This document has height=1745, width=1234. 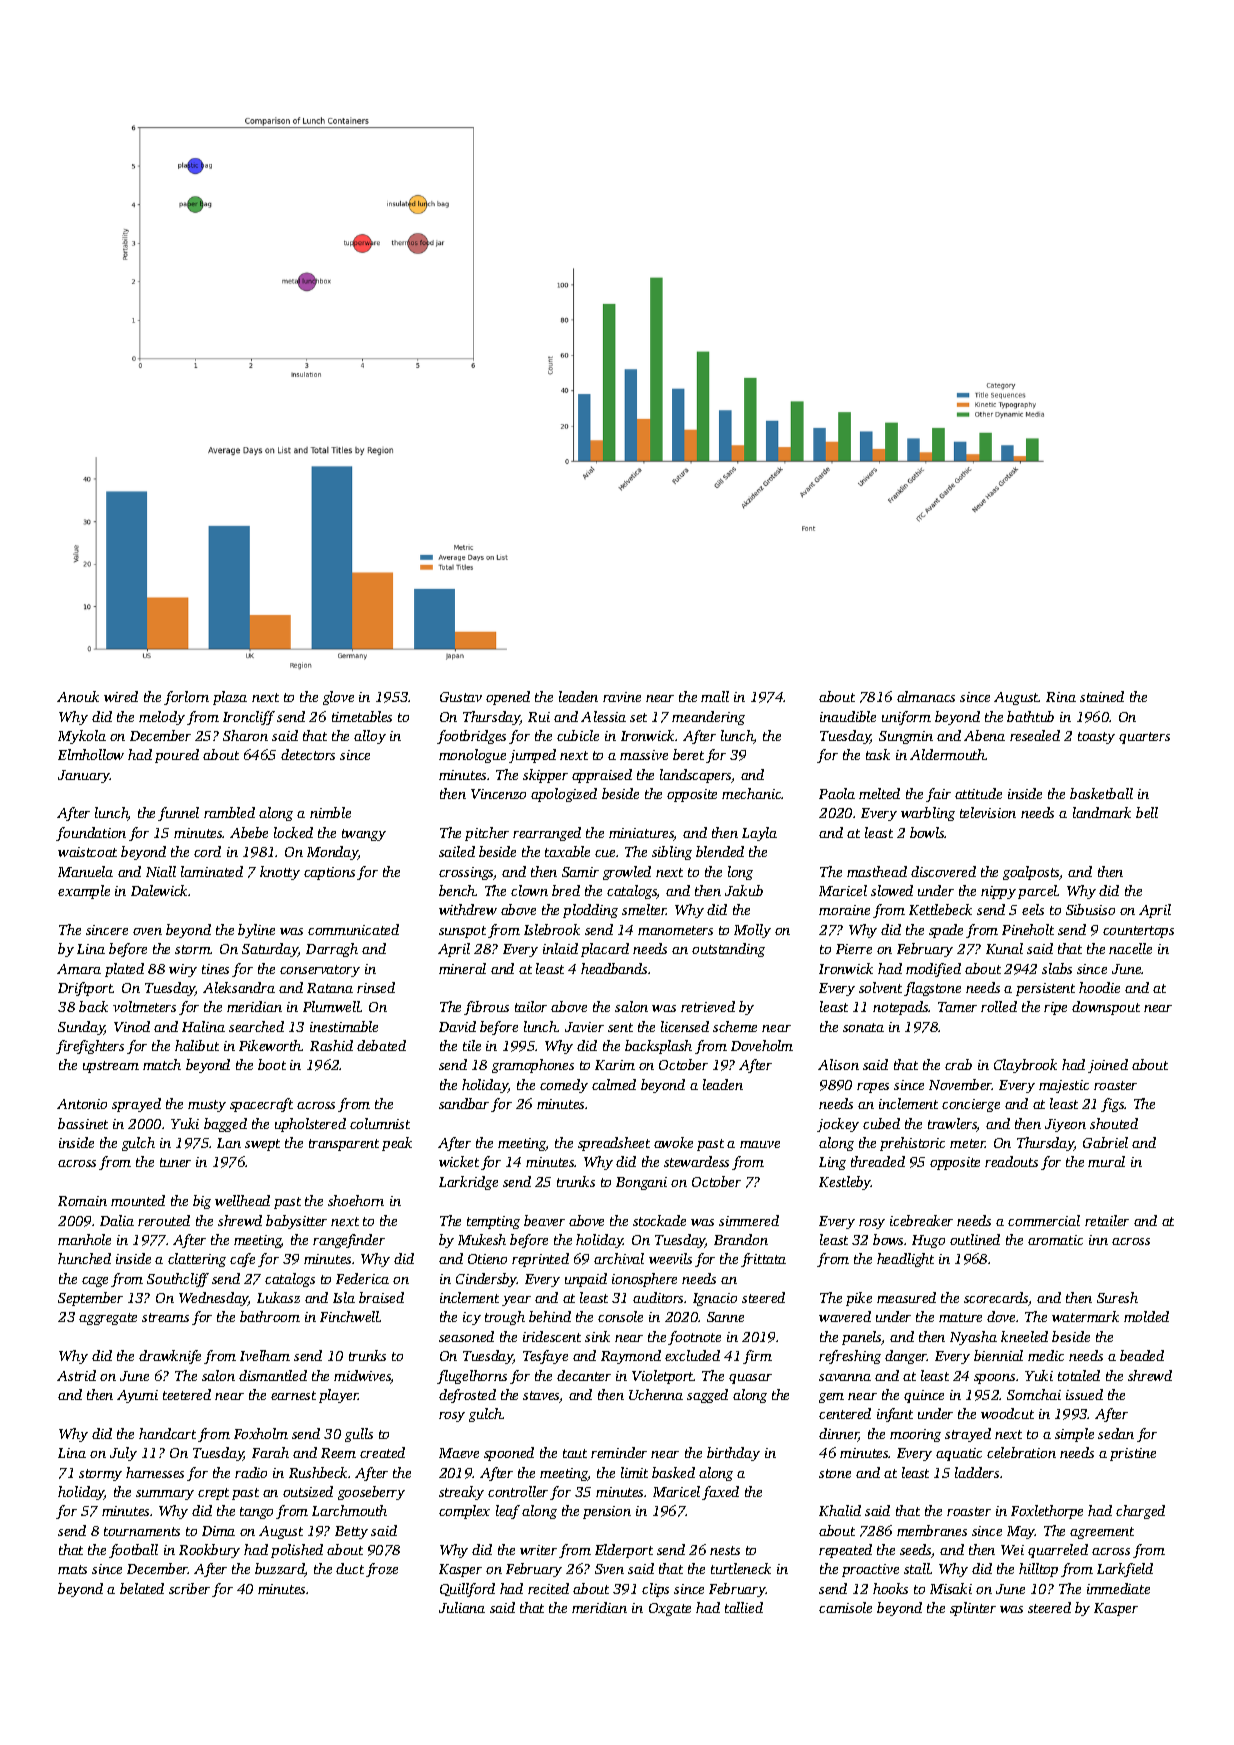 What do you see at coordinates (998, 892) in the document?
I see `nippy` at bounding box center [998, 892].
